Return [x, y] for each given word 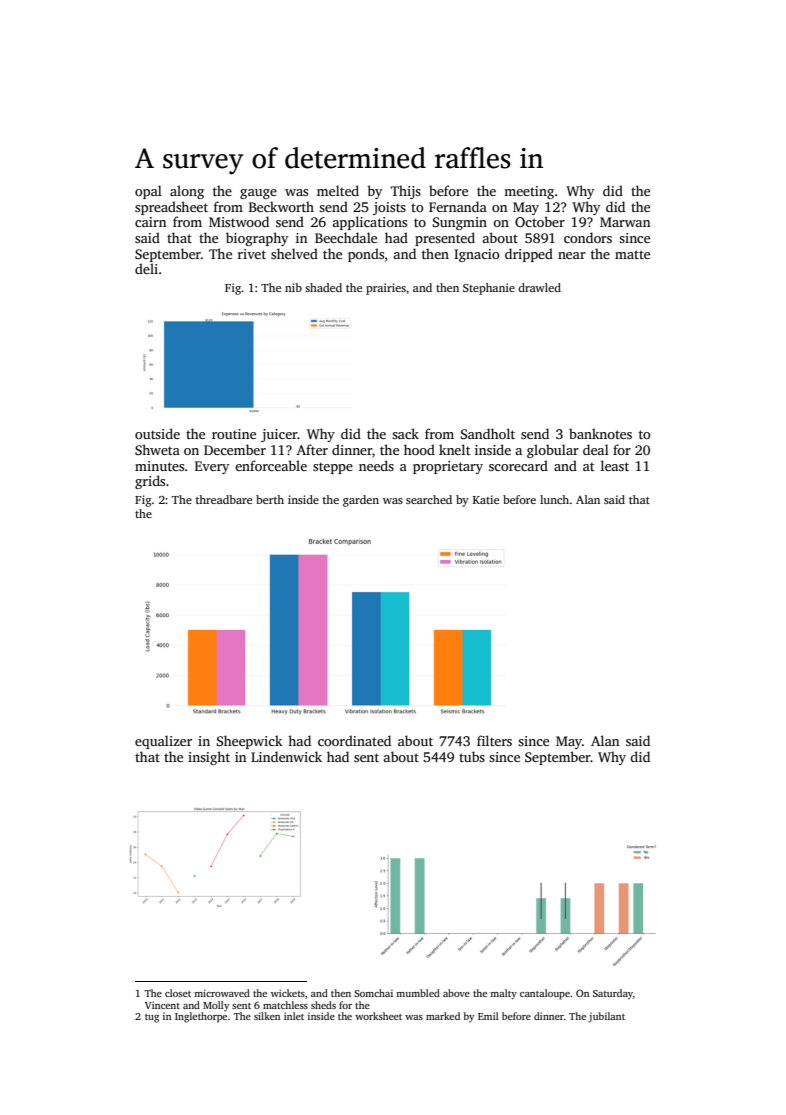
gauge [258, 194]
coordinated [354, 740]
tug [152, 1018]
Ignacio [476, 255]
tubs [472, 756]
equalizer [163, 742]
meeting [529, 192]
